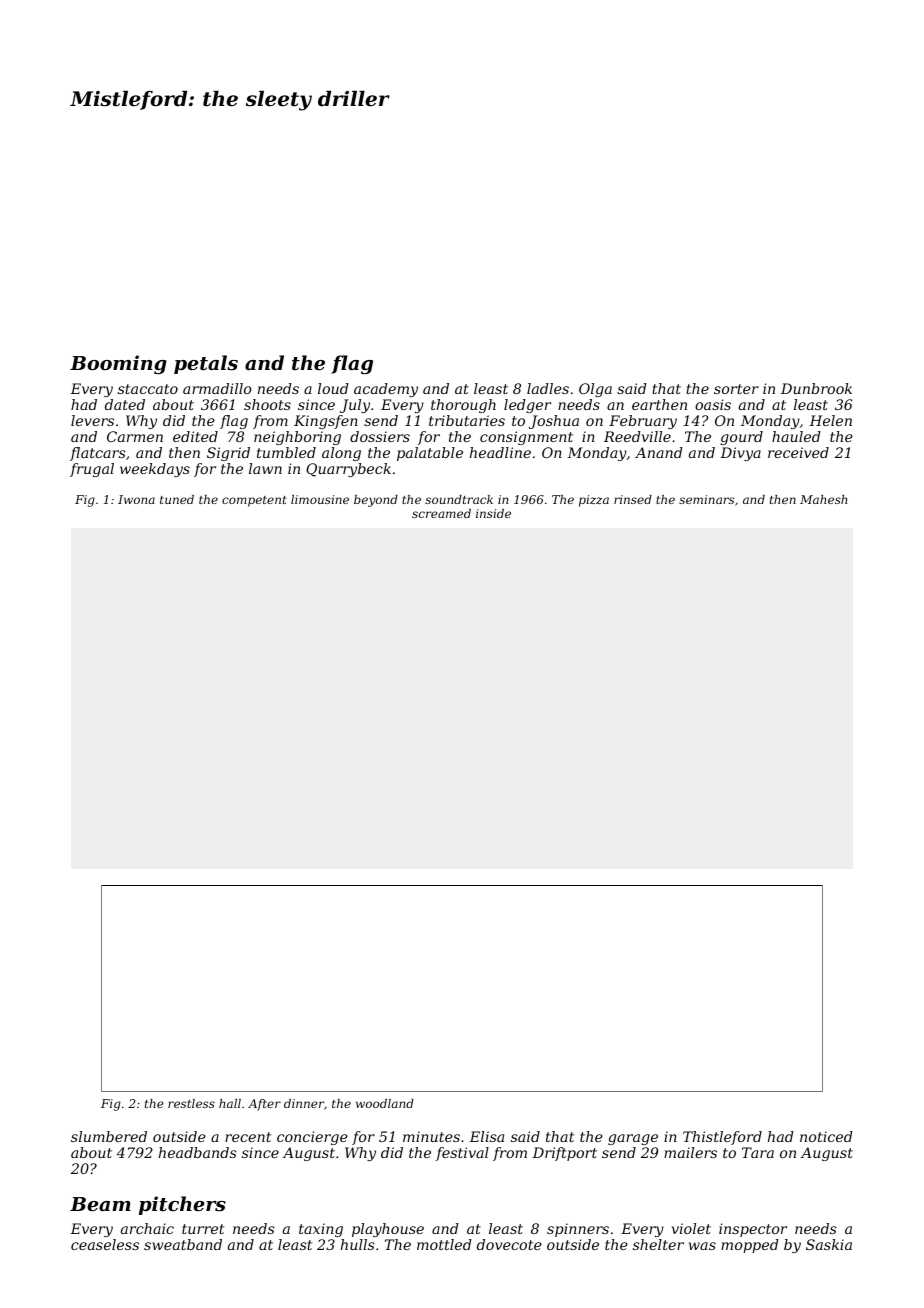 This image has width=924, height=1308. Describe the element at coordinates (441, 513) in the image. I see `screamed` at that location.
